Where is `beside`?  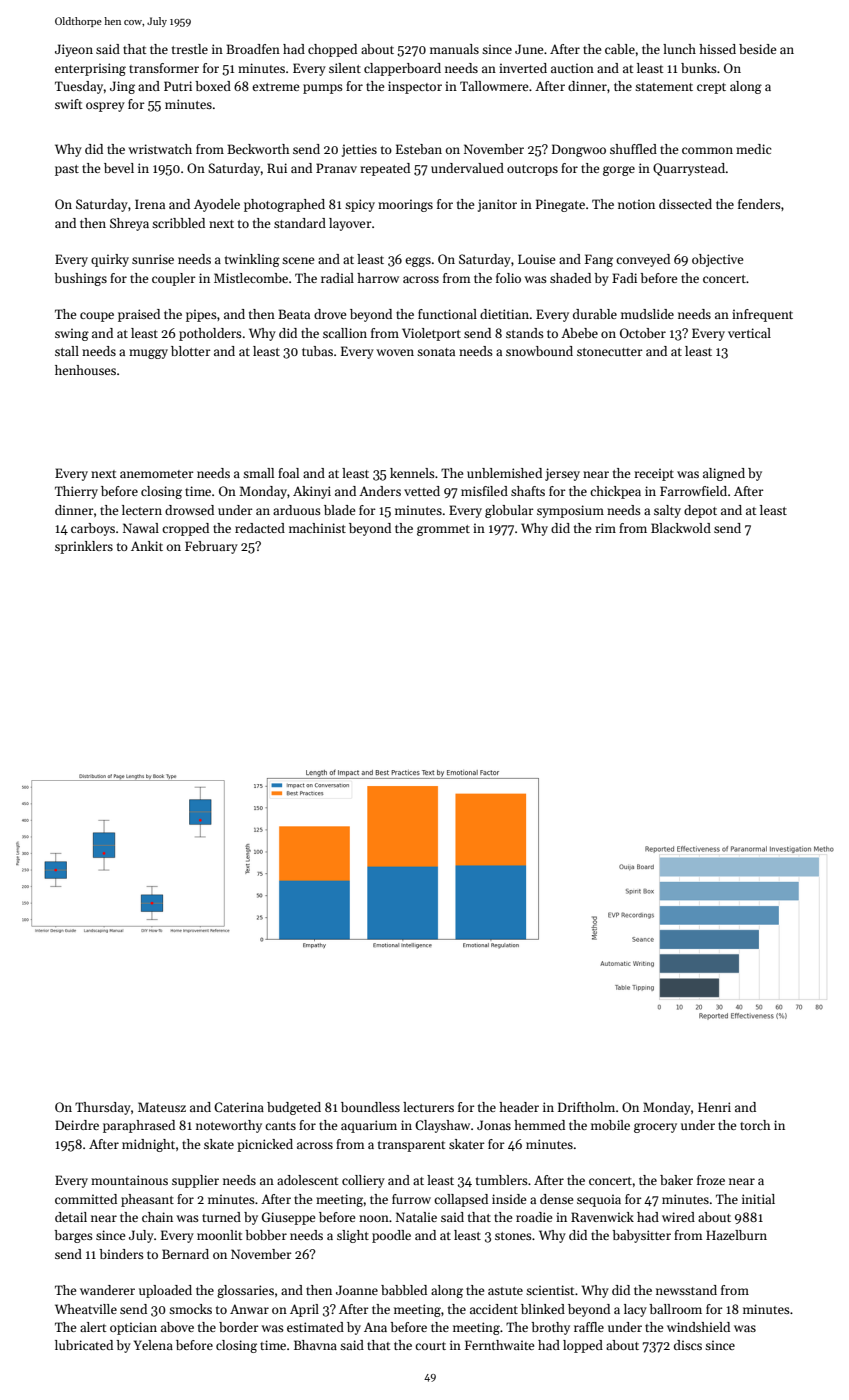
beside is located at coordinates (757, 49).
